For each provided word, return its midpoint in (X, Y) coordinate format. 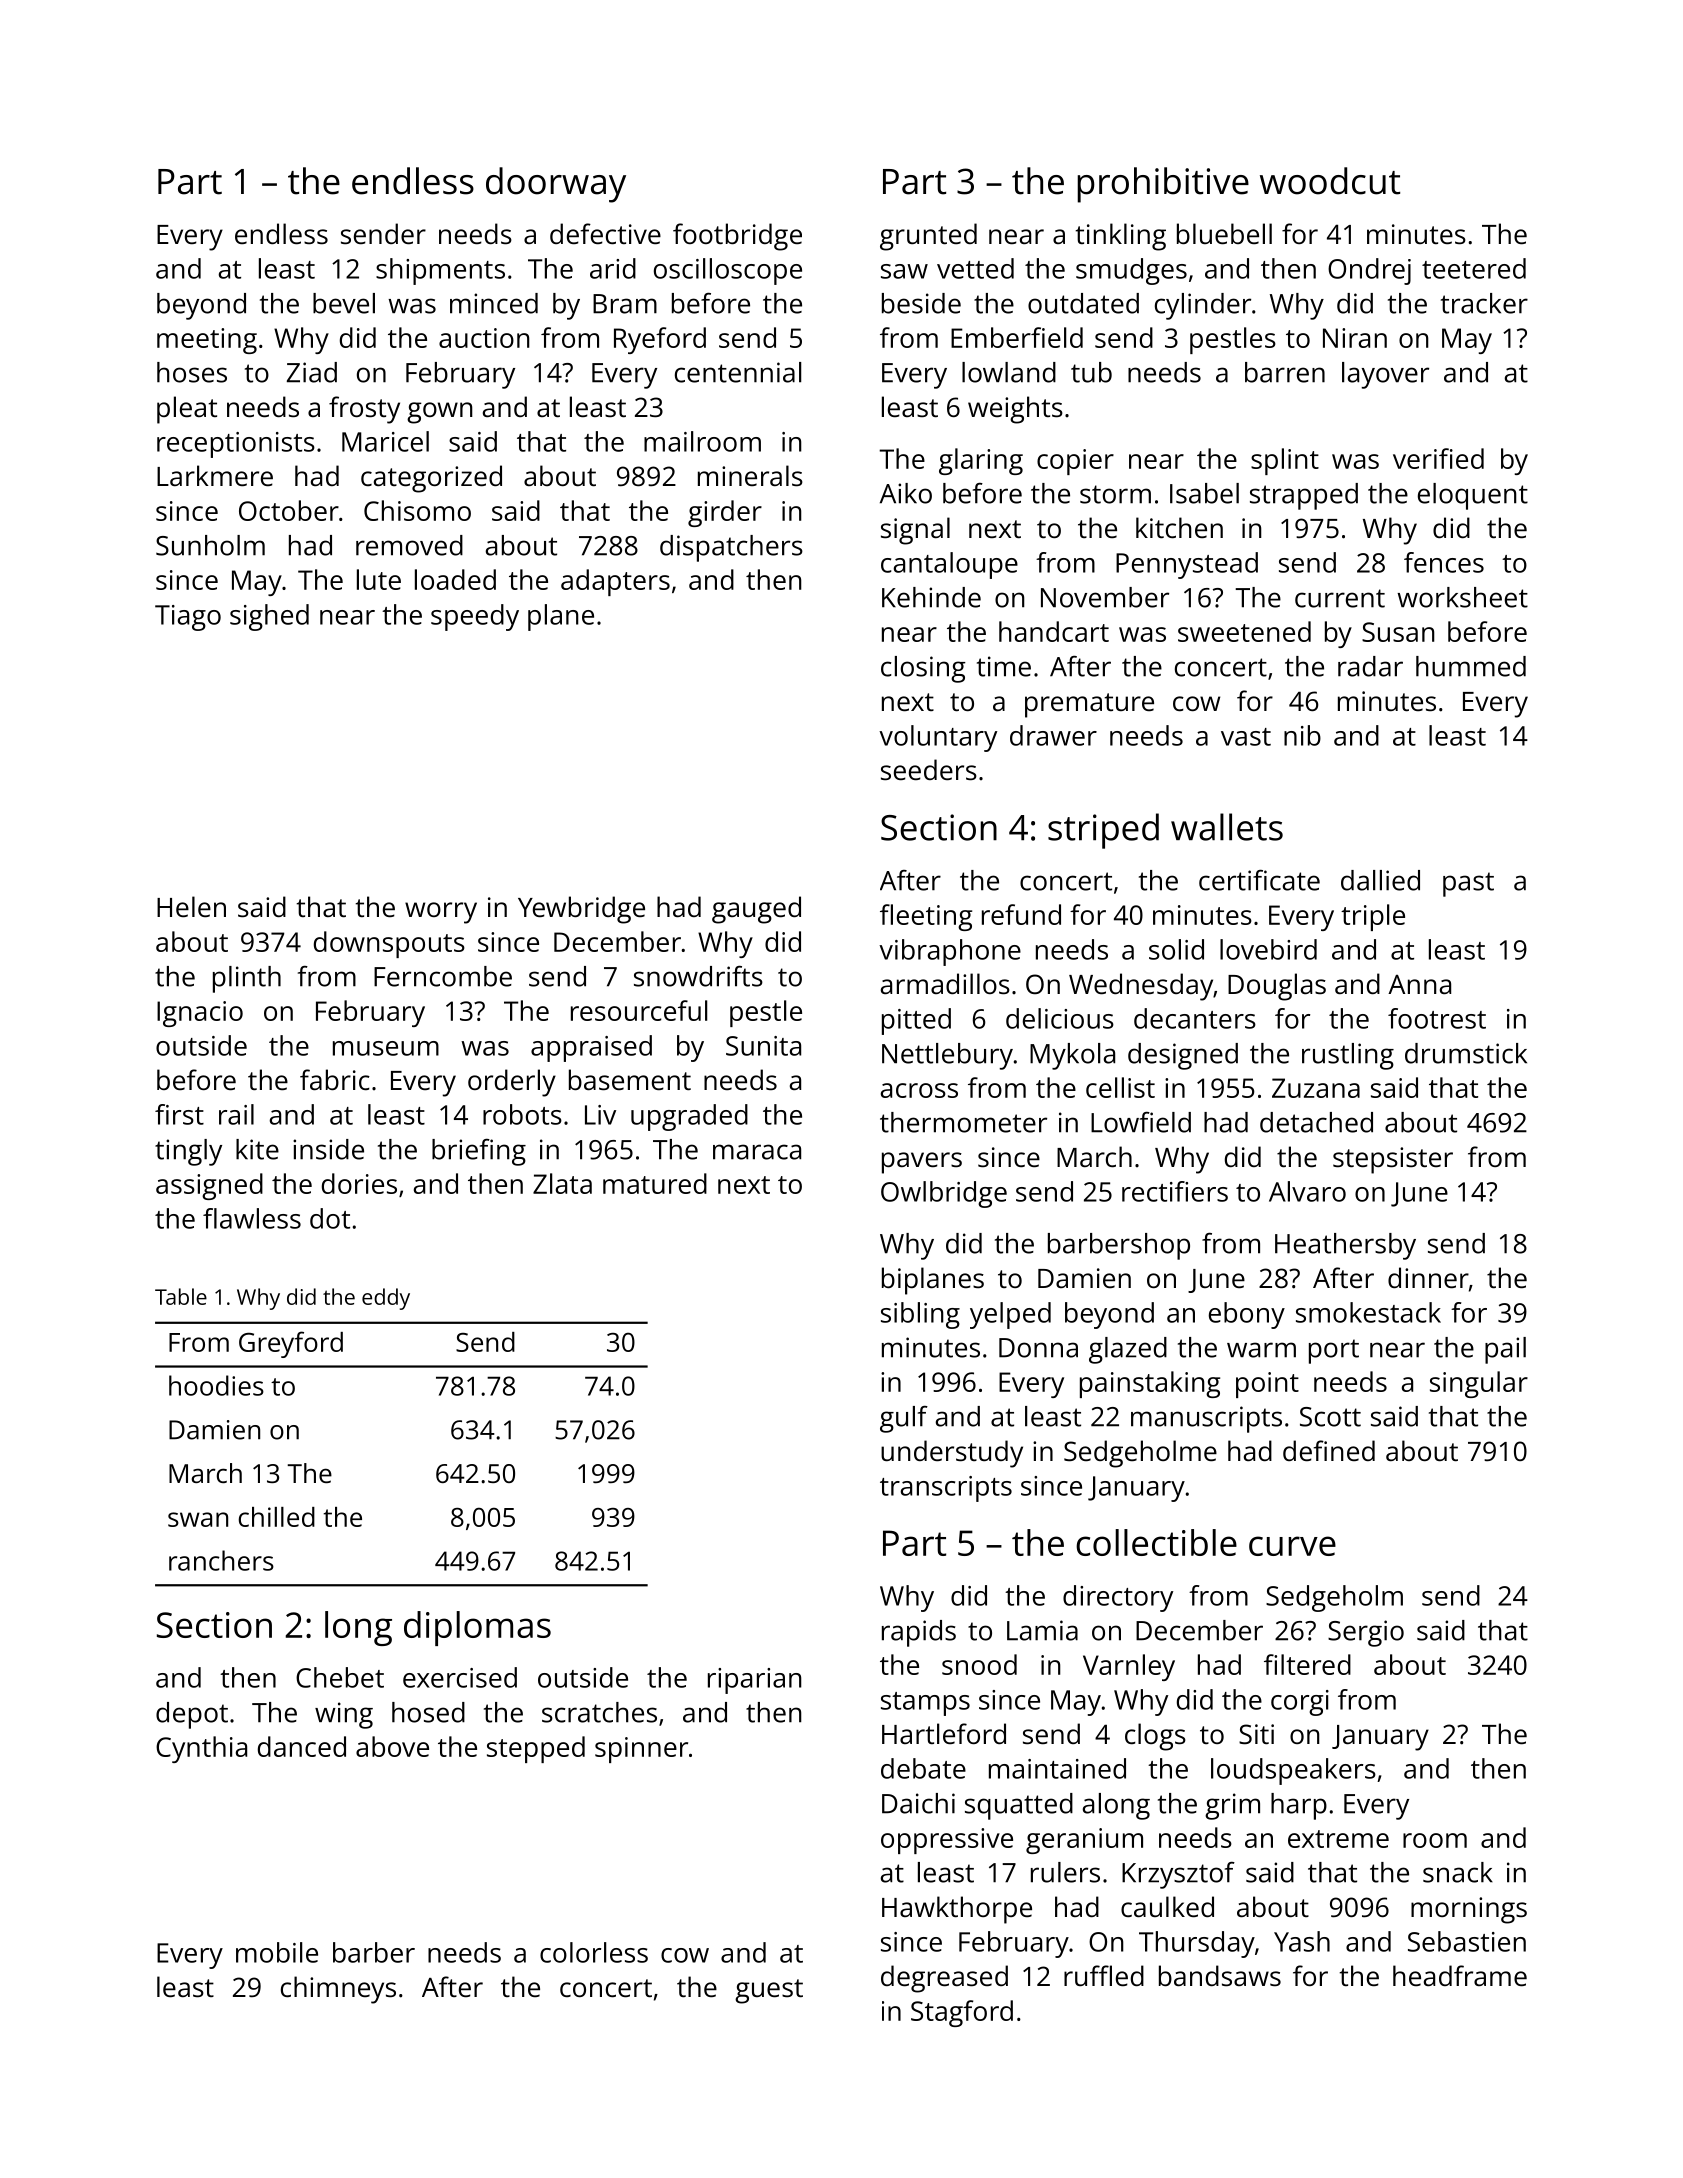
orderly (512, 1083)
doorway (556, 185)
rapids (919, 1633)
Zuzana (1316, 1088)
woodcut (1330, 181)
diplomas (477, 1628)
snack (1458, 1872)
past (1468, 884)
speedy (475, 617)
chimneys (338, 1990)
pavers (922, 1163)
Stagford (962, 2013)
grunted (928, 237)
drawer (1053, 735)
